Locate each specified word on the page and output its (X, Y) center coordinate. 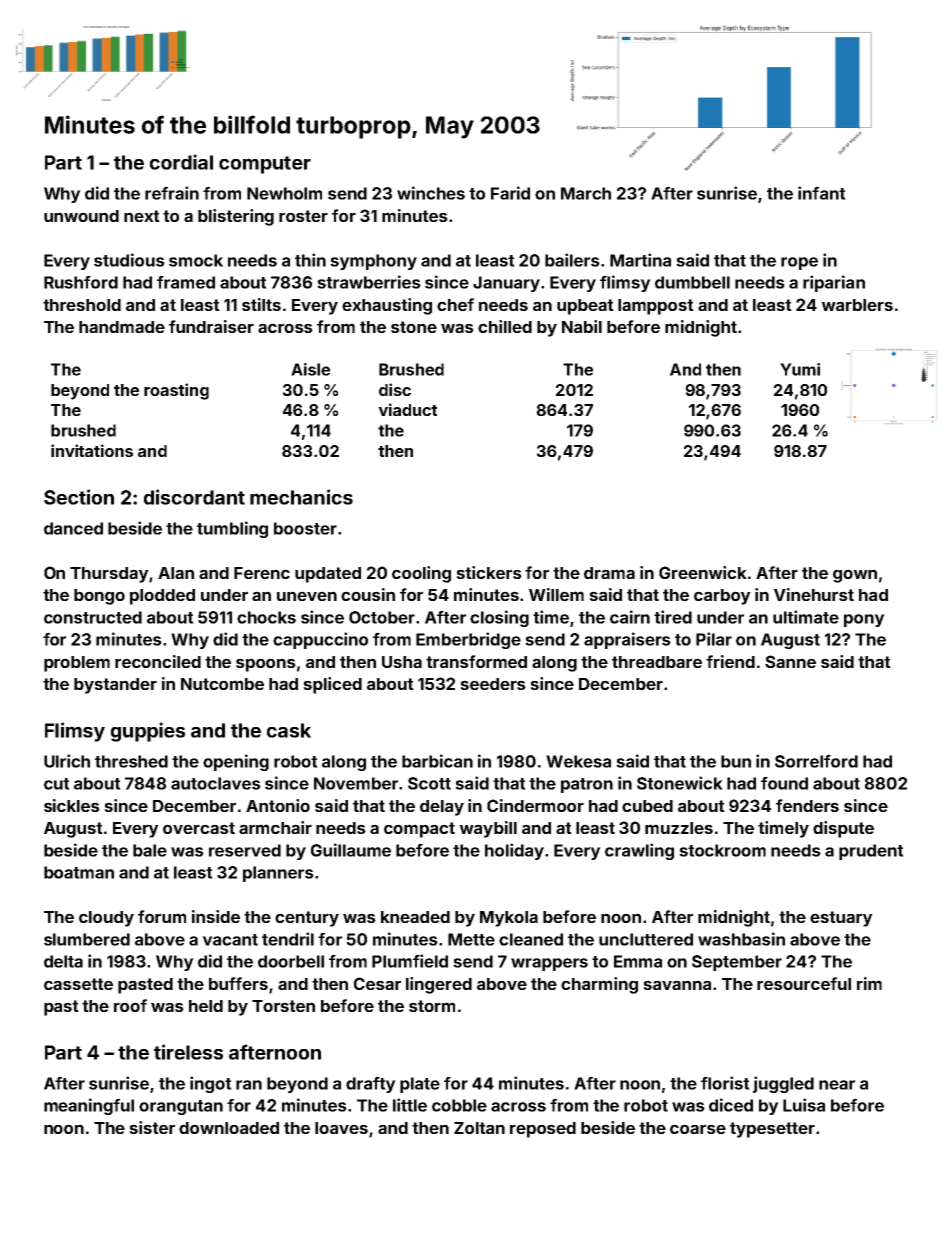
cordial (181, 162)
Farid (510, 193)
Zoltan (479, 1128)
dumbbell (692, 282)
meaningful (89, 1106)
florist (725, 1083)
